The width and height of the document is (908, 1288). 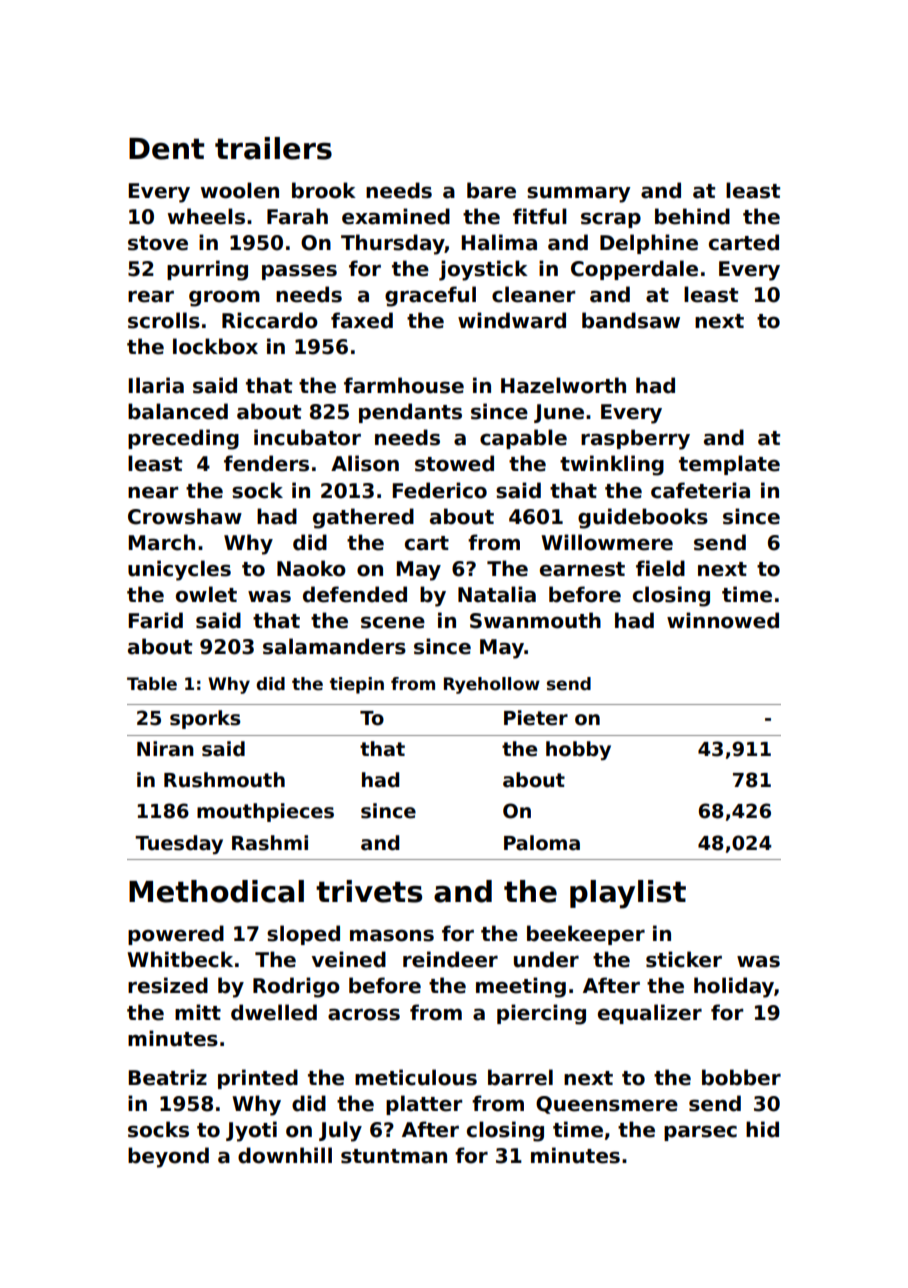 I want to click on Thursday, so click(x=393, y=244).
